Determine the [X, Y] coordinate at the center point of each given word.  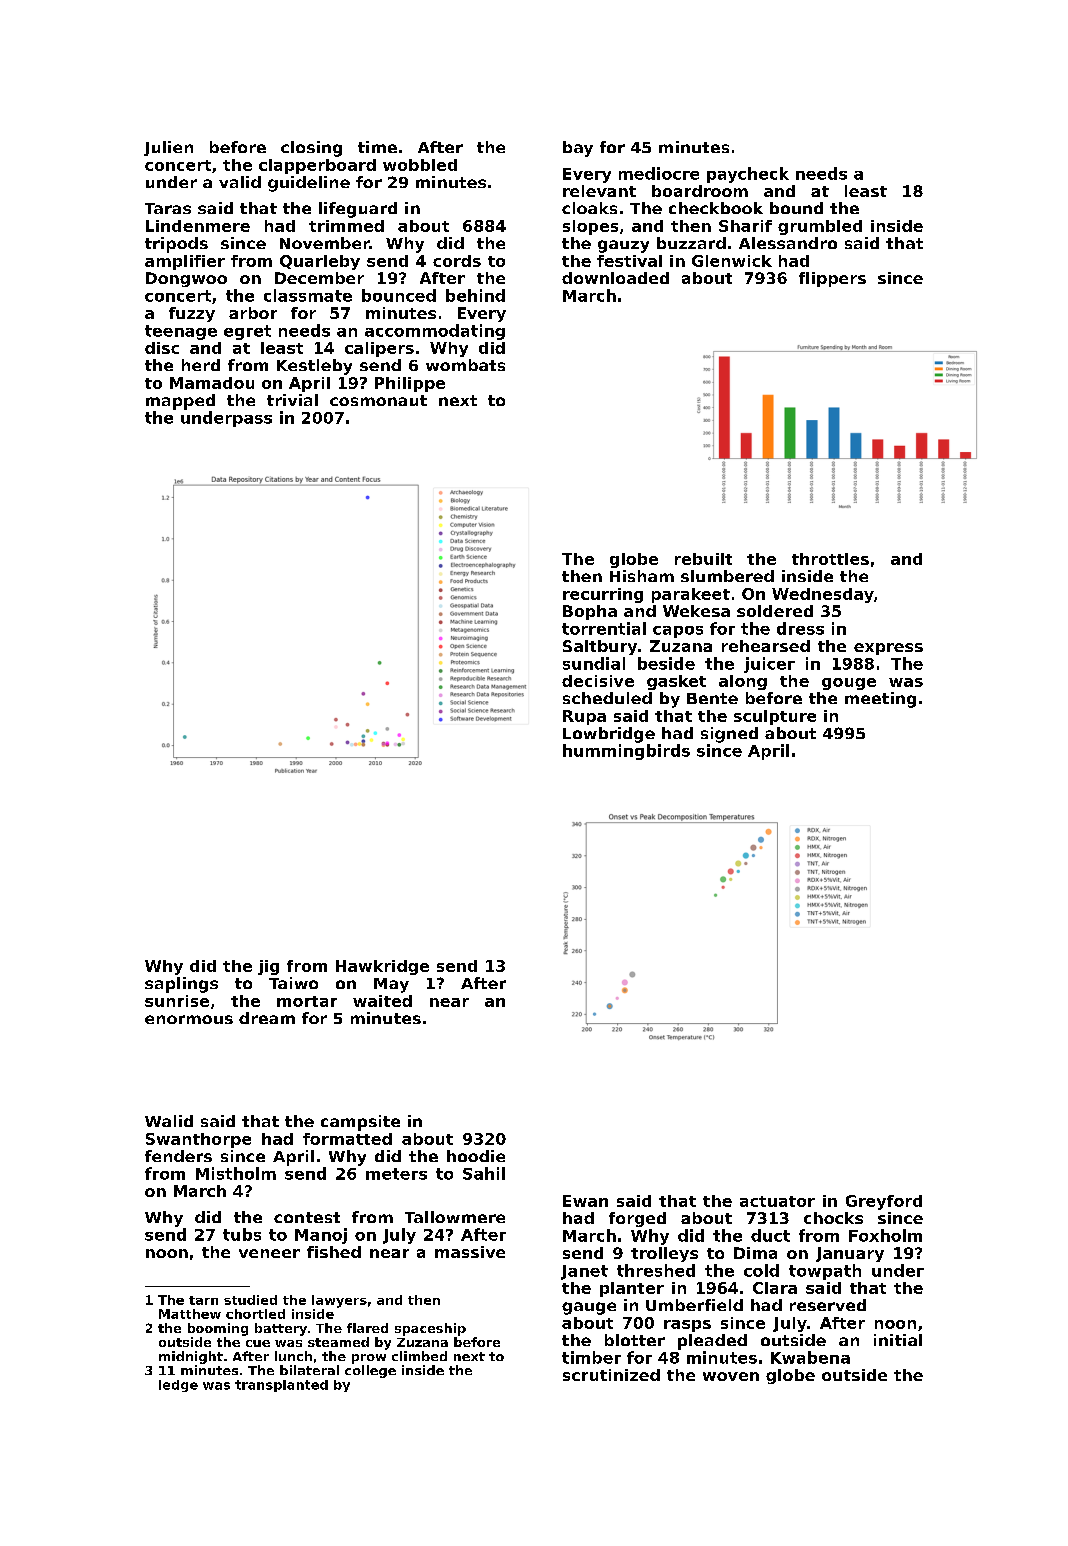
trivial [292, 400]
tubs [242, 1234]
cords [457, 261]
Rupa [584, 717]
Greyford [884, 1202]
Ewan [585, 1201]
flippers [832, 279]
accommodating [435, 332]
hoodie [476, 1156]
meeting [880, 700]
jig [268, 967]
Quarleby [320, 262]
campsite [360, 1123]
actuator [777, 1201]
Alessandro [788, 243]
